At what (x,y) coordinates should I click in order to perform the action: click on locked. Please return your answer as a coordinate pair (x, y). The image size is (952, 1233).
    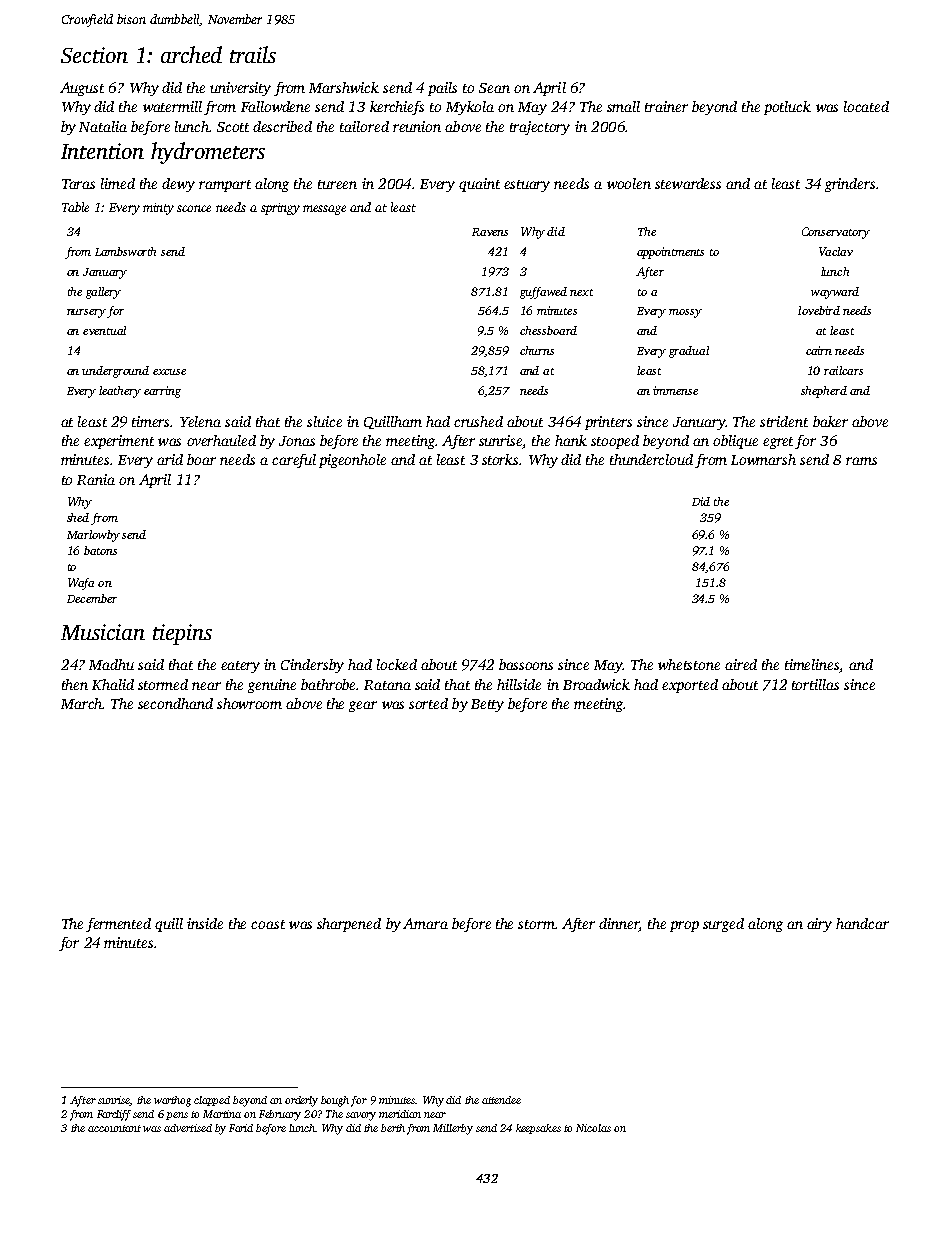
    Looking at the image, I should click on (397, 664).
